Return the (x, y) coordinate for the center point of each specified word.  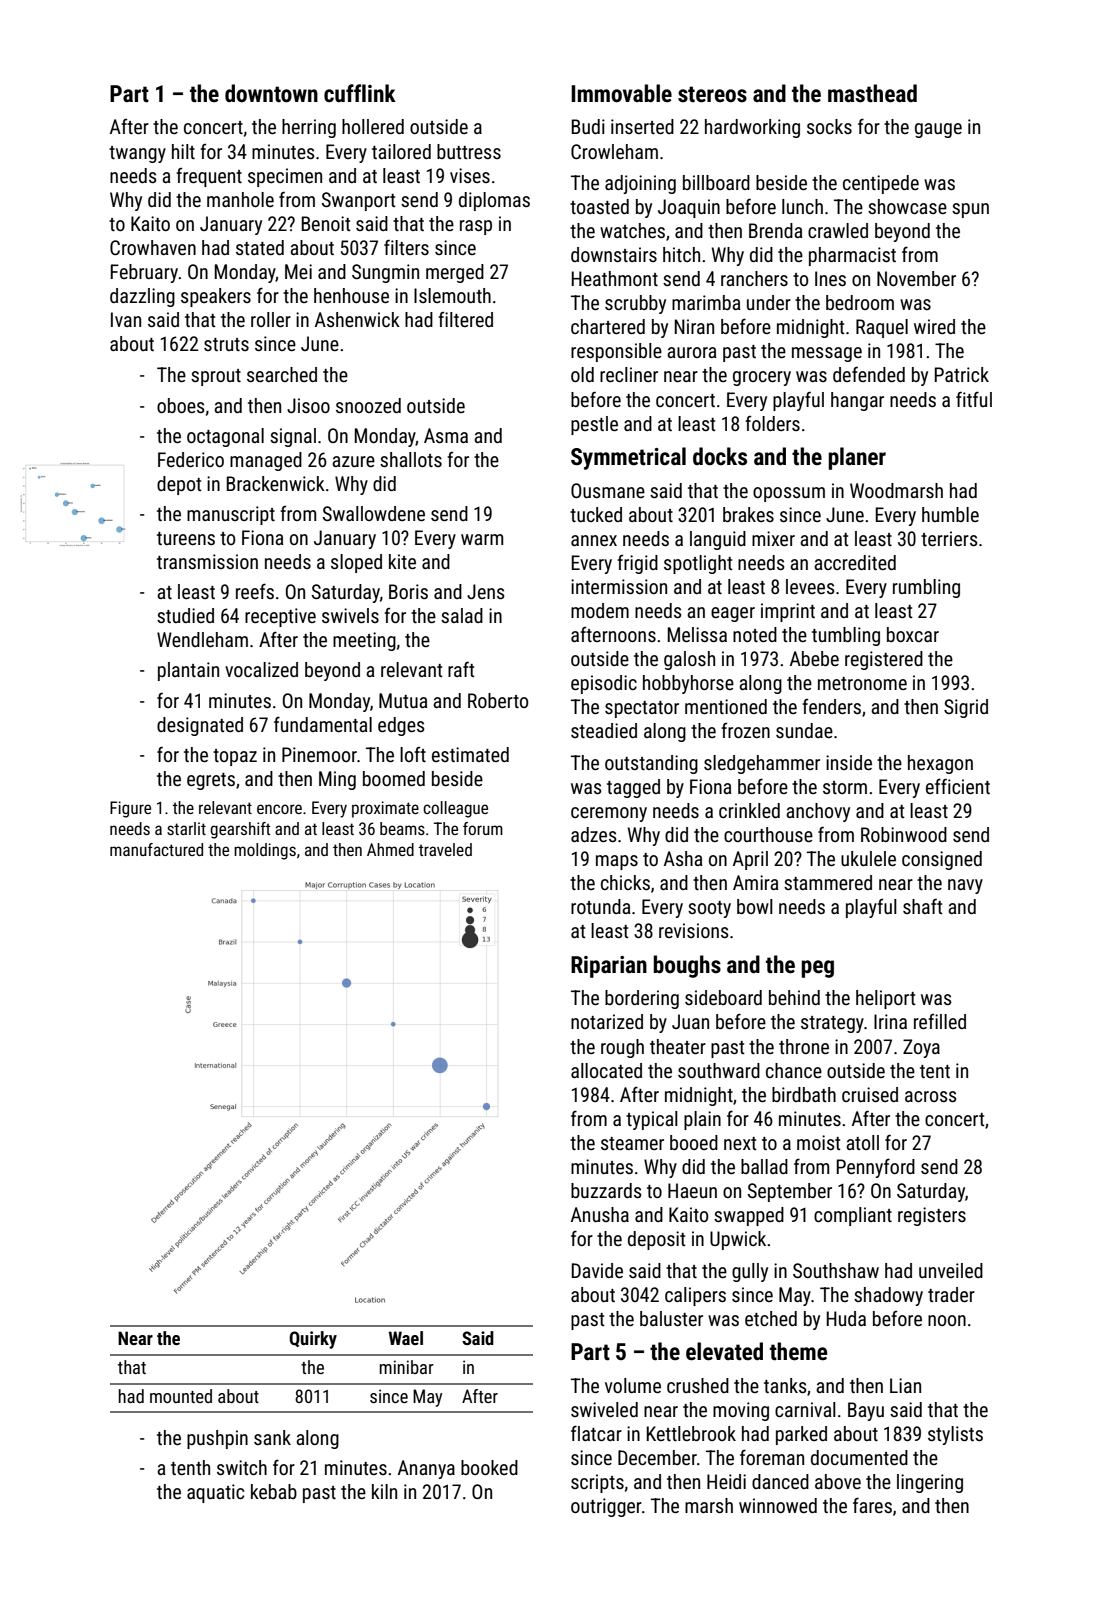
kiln (384, 1491)
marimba (706, 302)
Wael (406, 1338)
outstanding (651, 764)
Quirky (313, 1340)
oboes (181, 405)
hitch (681, 254)
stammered (828, 882)
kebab (274, 1491)
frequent (209, 177)
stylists (955, 1435)
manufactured (156, 849)
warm (482, 539)
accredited (855, 562)
